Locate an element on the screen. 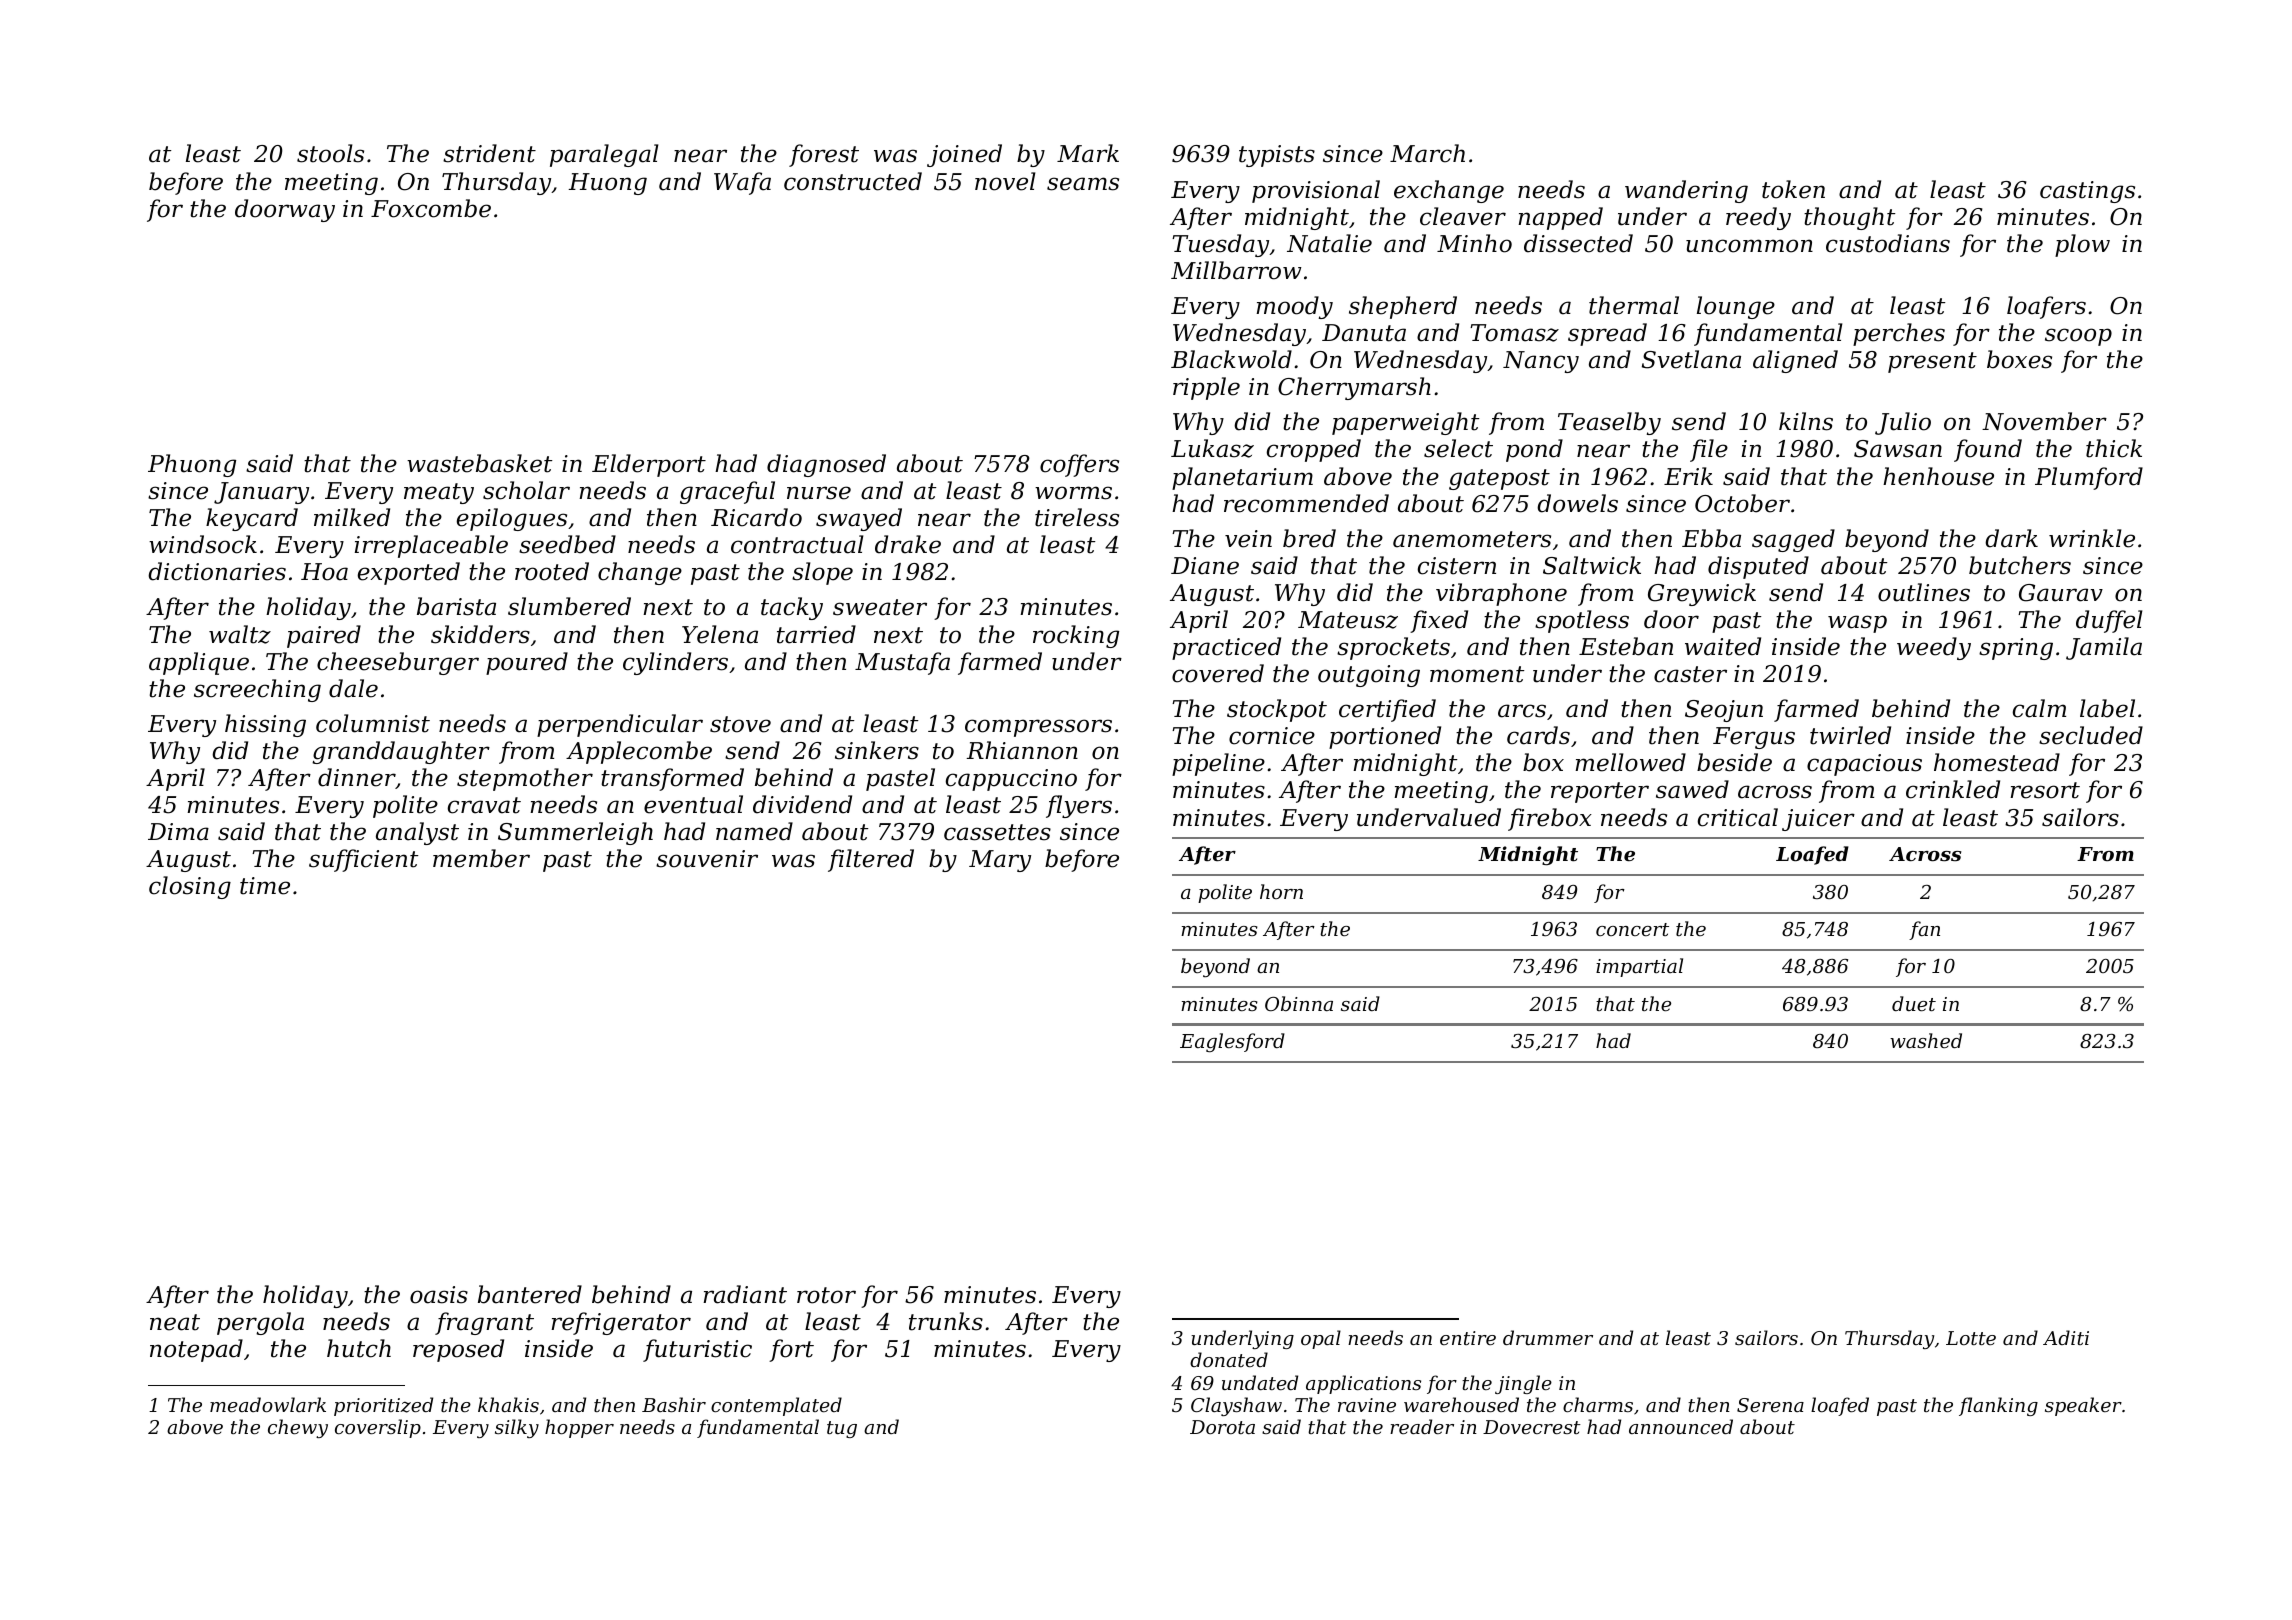  stools is located at coordinates (330, 153).
